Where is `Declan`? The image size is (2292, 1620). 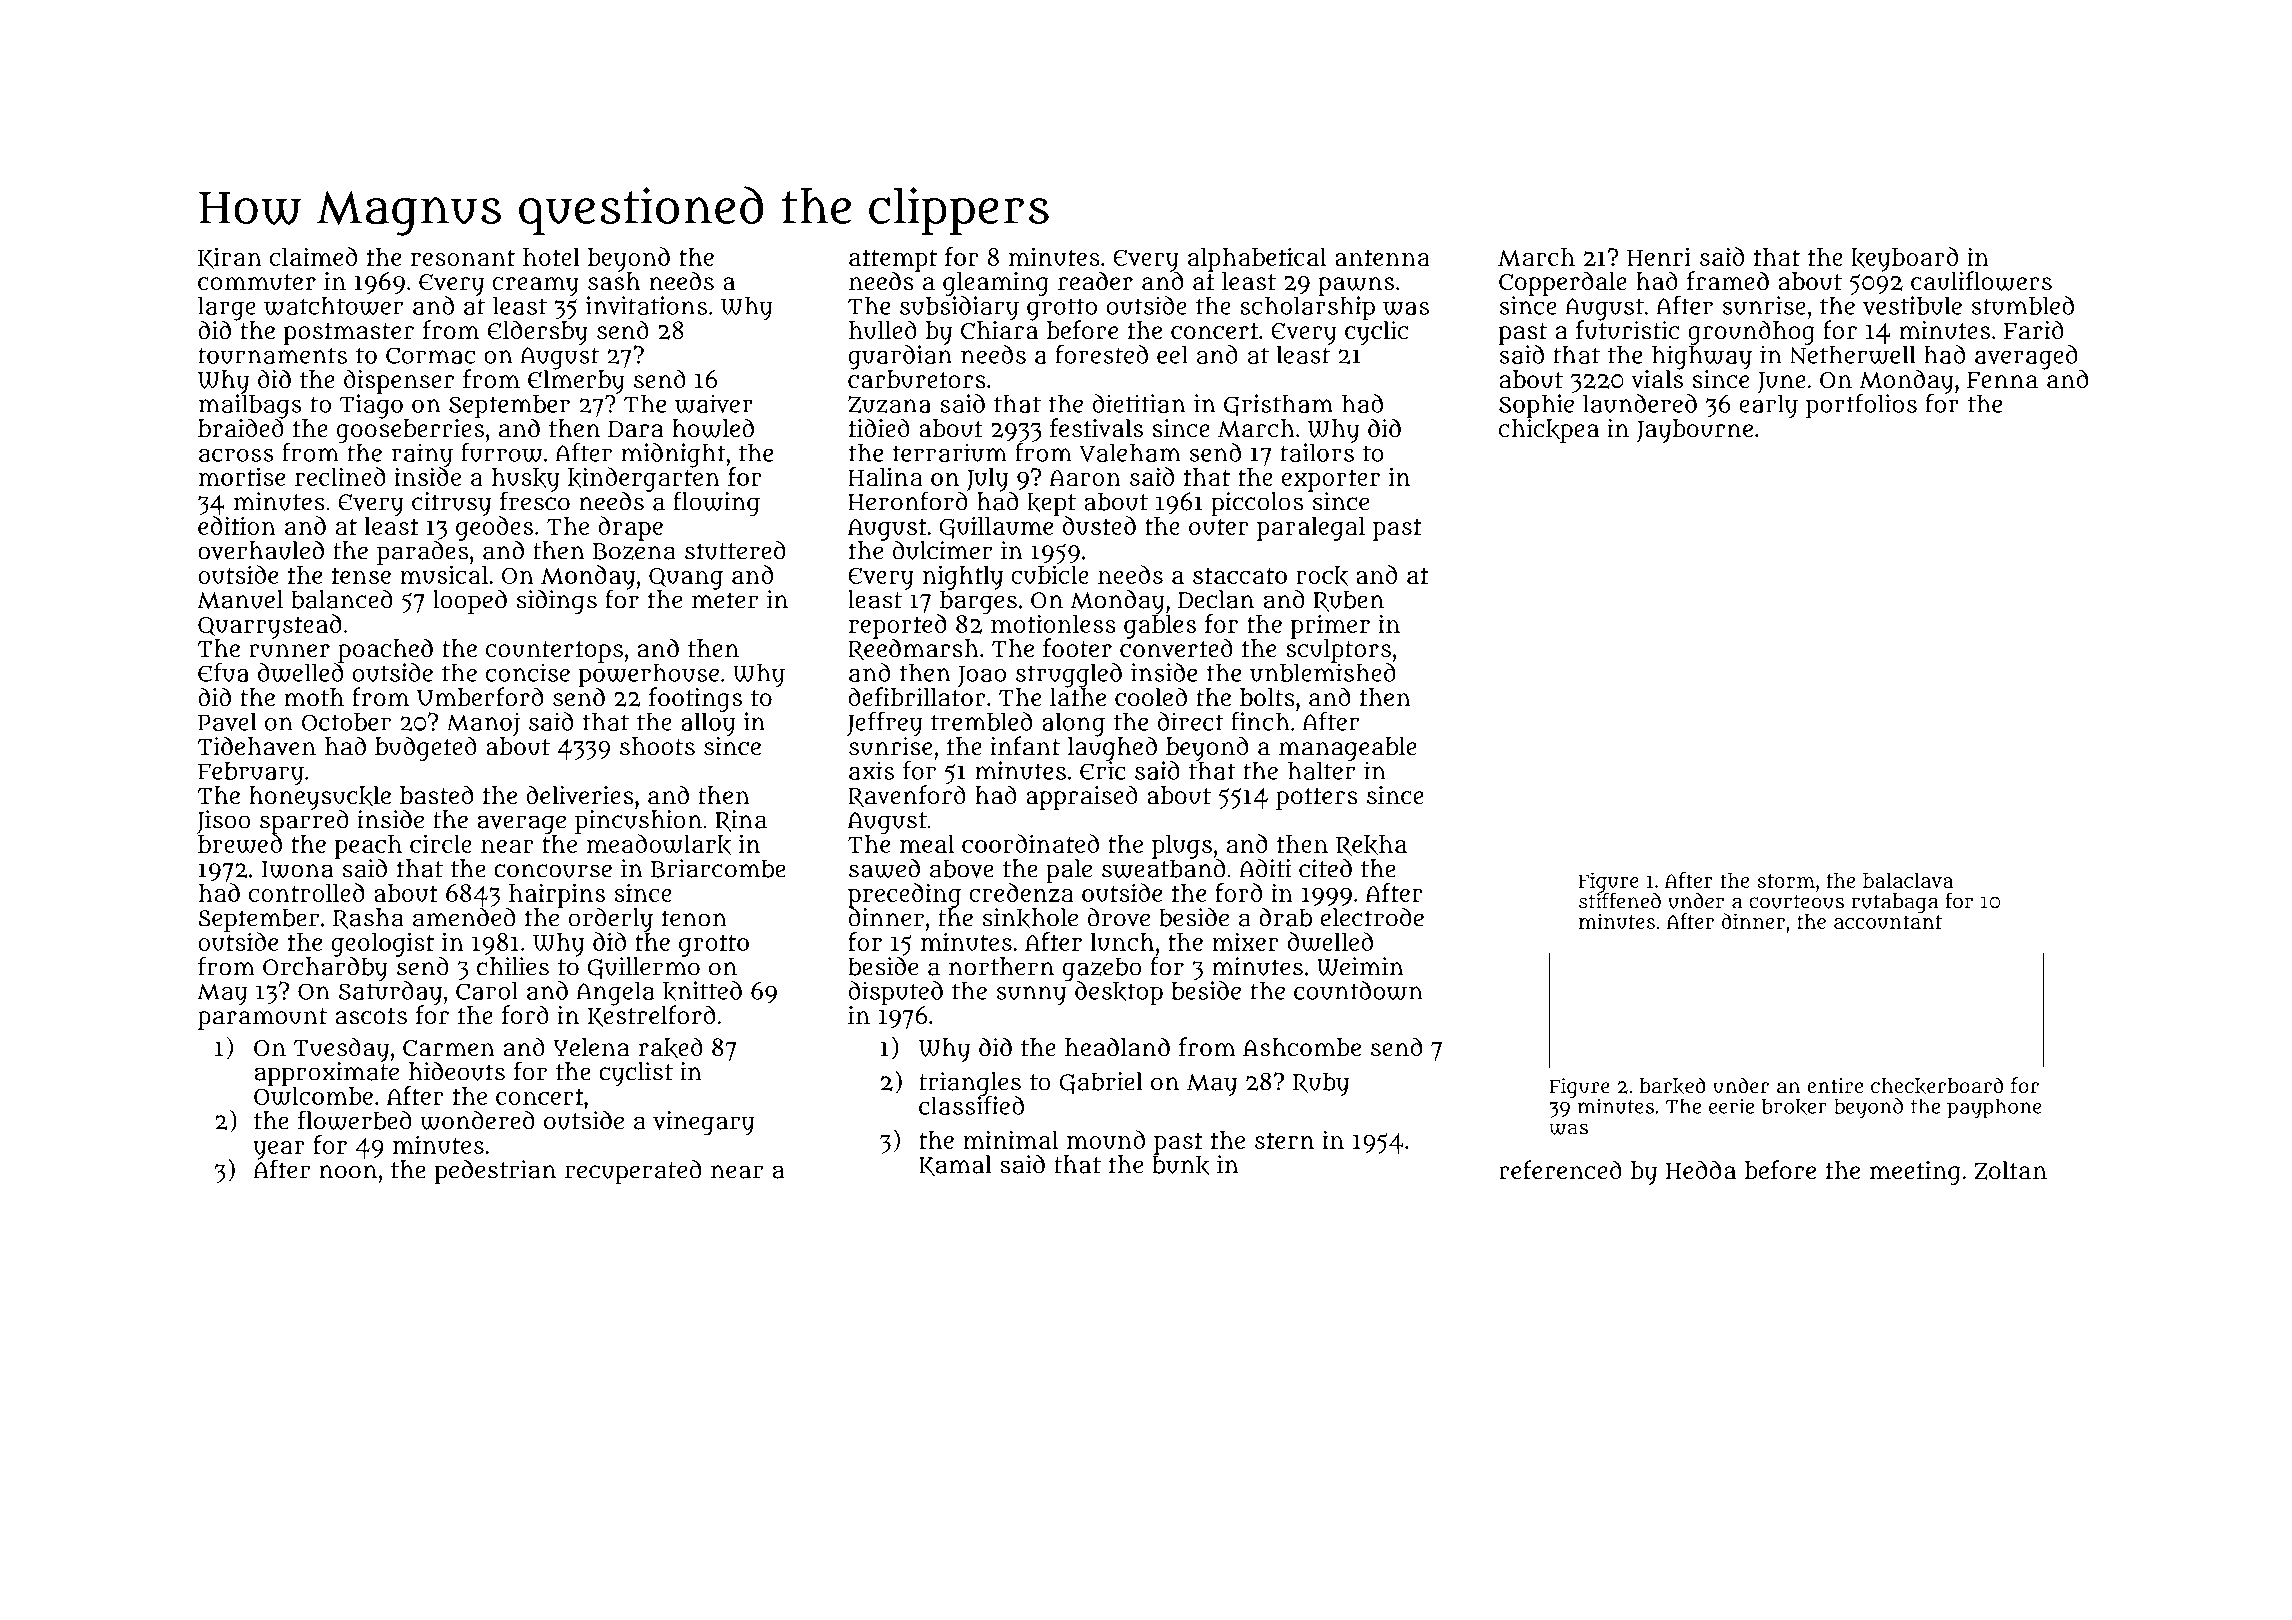
Declan is located at coordinates (1216, 599).
